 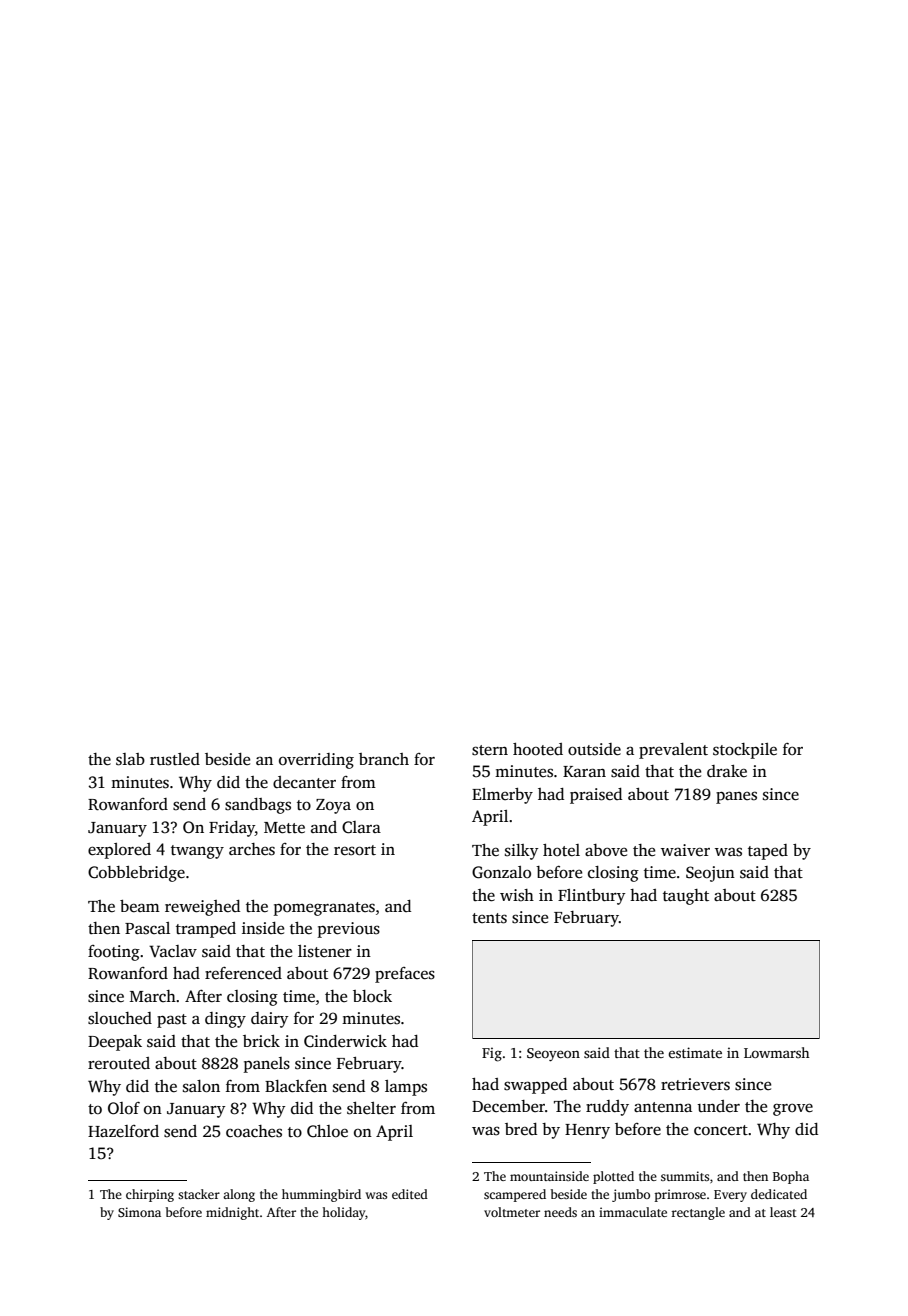 What do you see at coordinates (512, 1212) in the document?
I see `voltmeter` at bounding box center [512, 1212].
